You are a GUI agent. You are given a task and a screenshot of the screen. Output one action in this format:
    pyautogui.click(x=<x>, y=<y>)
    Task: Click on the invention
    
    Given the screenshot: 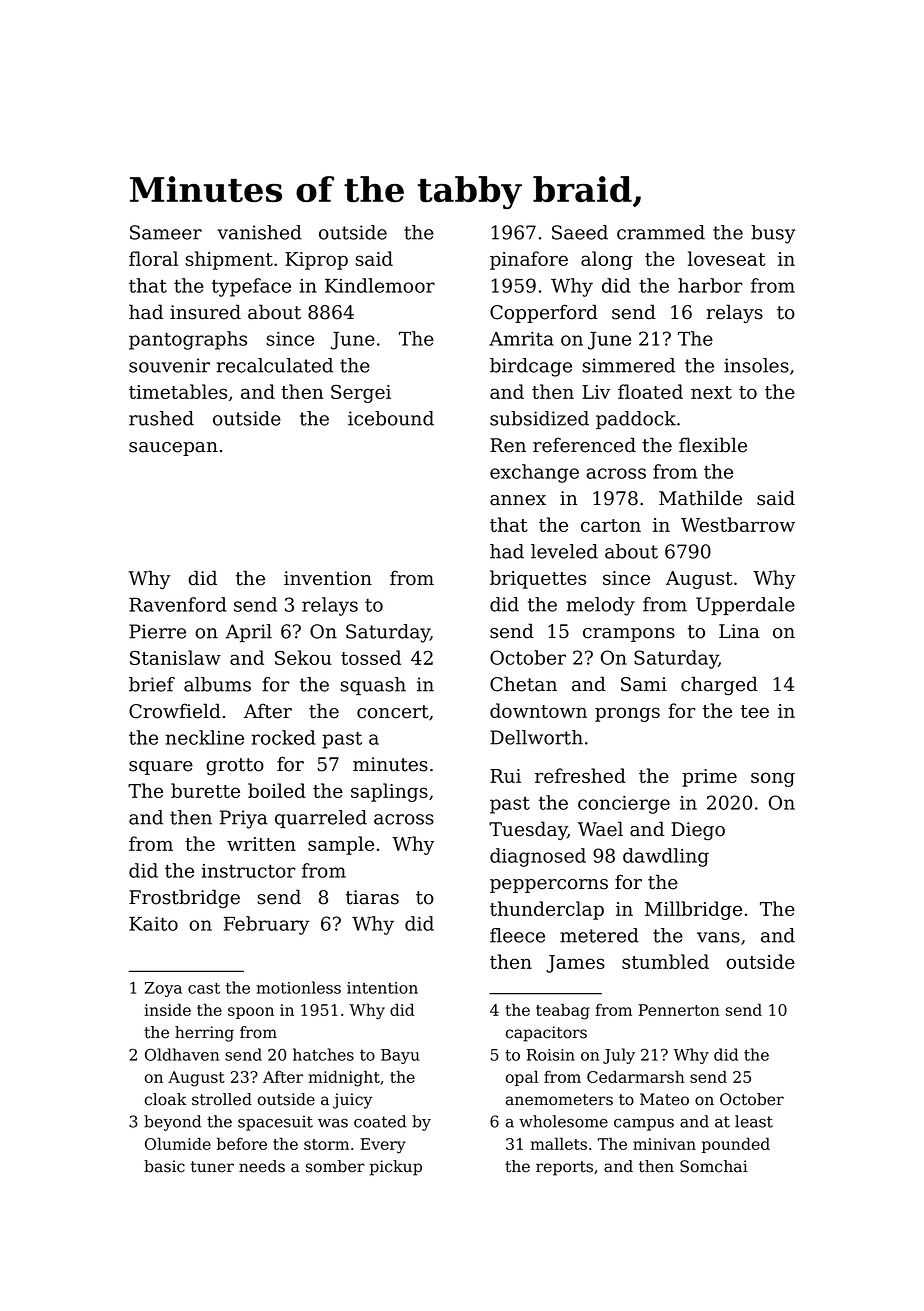 What is the action you would take?
    pyautogui.click(x=328, y=578)
